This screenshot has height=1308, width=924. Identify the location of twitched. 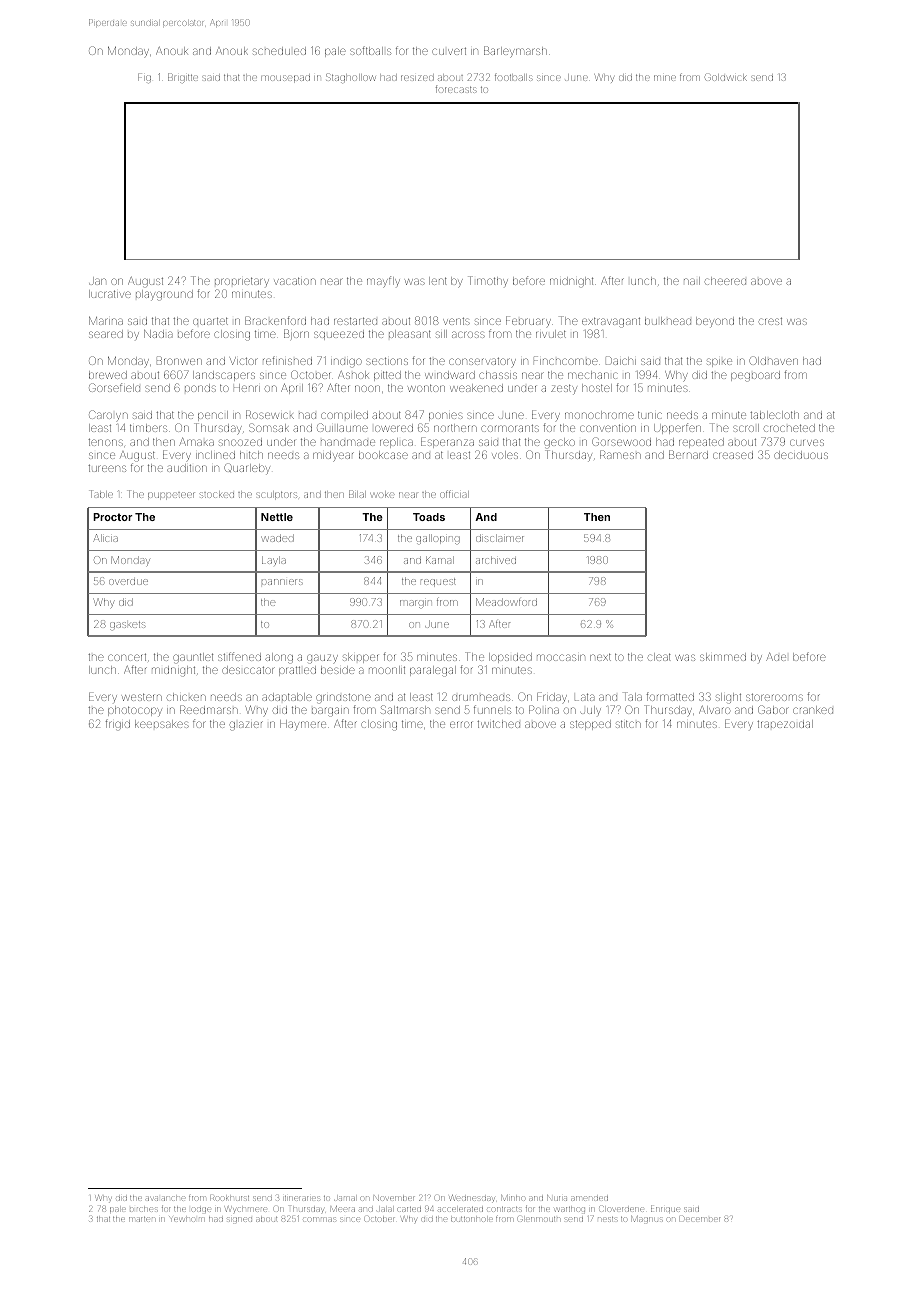
(498, 724).
